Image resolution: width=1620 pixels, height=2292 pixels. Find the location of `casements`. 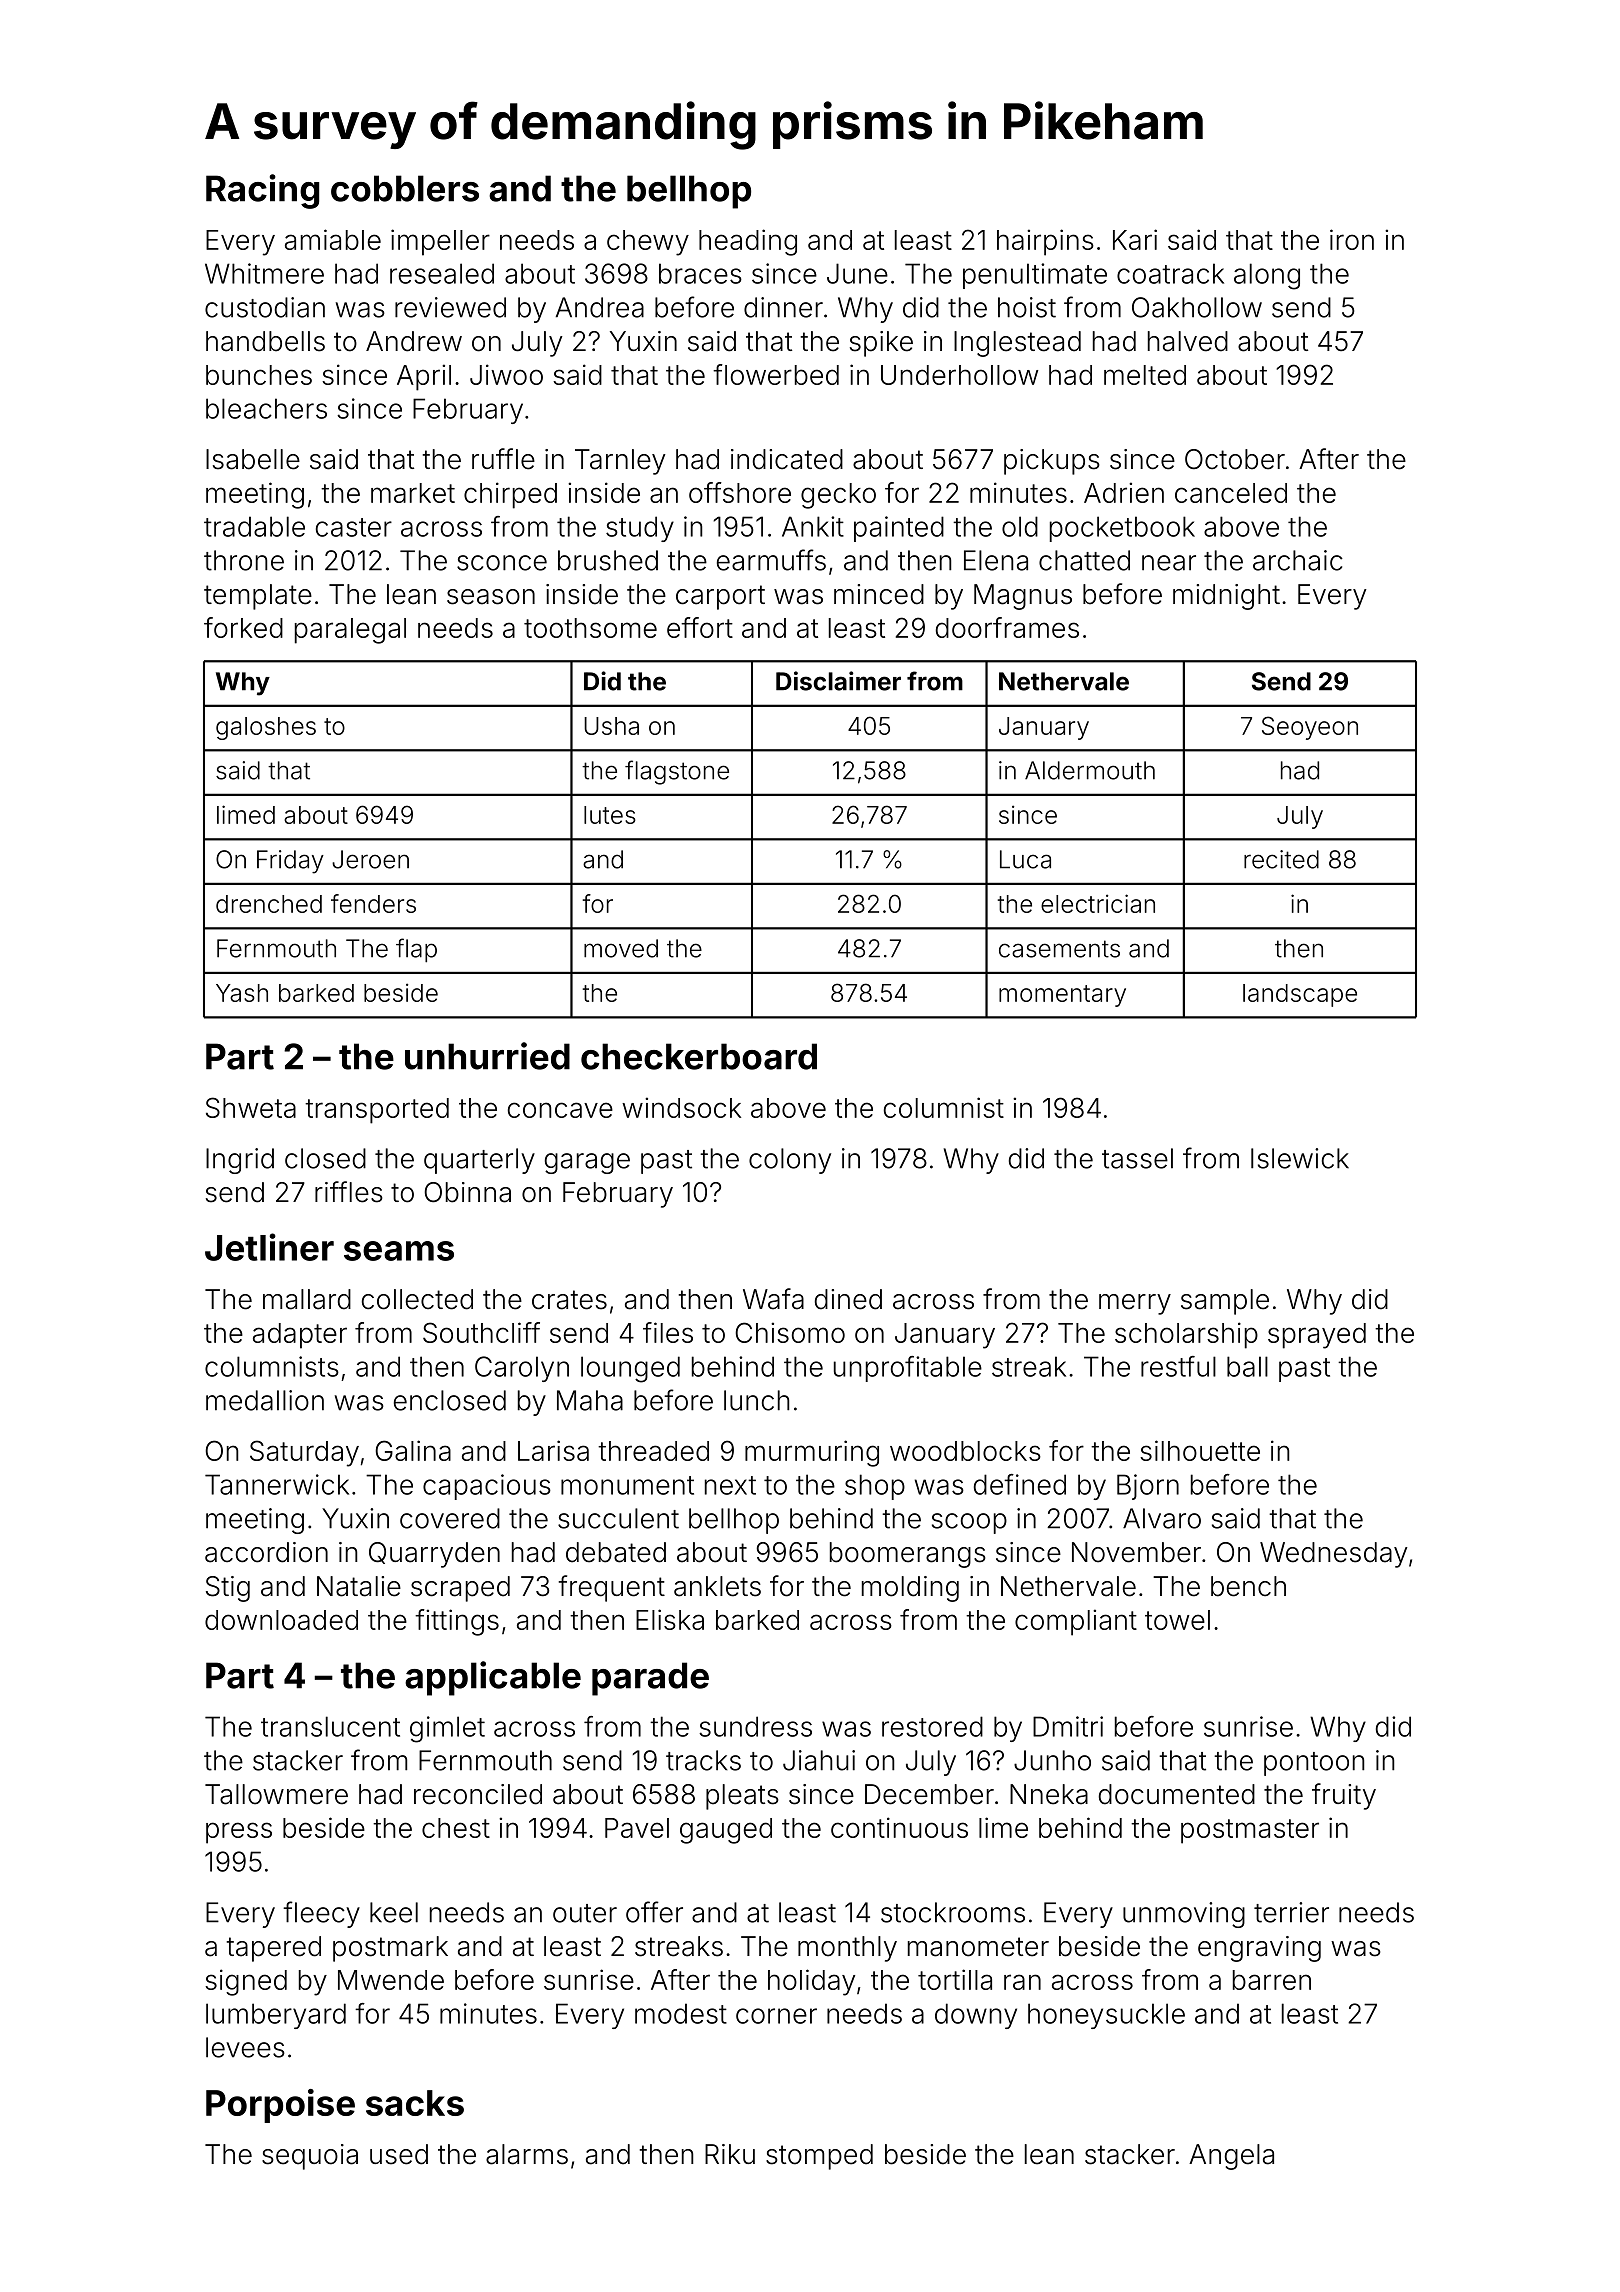

casements is located at coordinates (1059, 949).
